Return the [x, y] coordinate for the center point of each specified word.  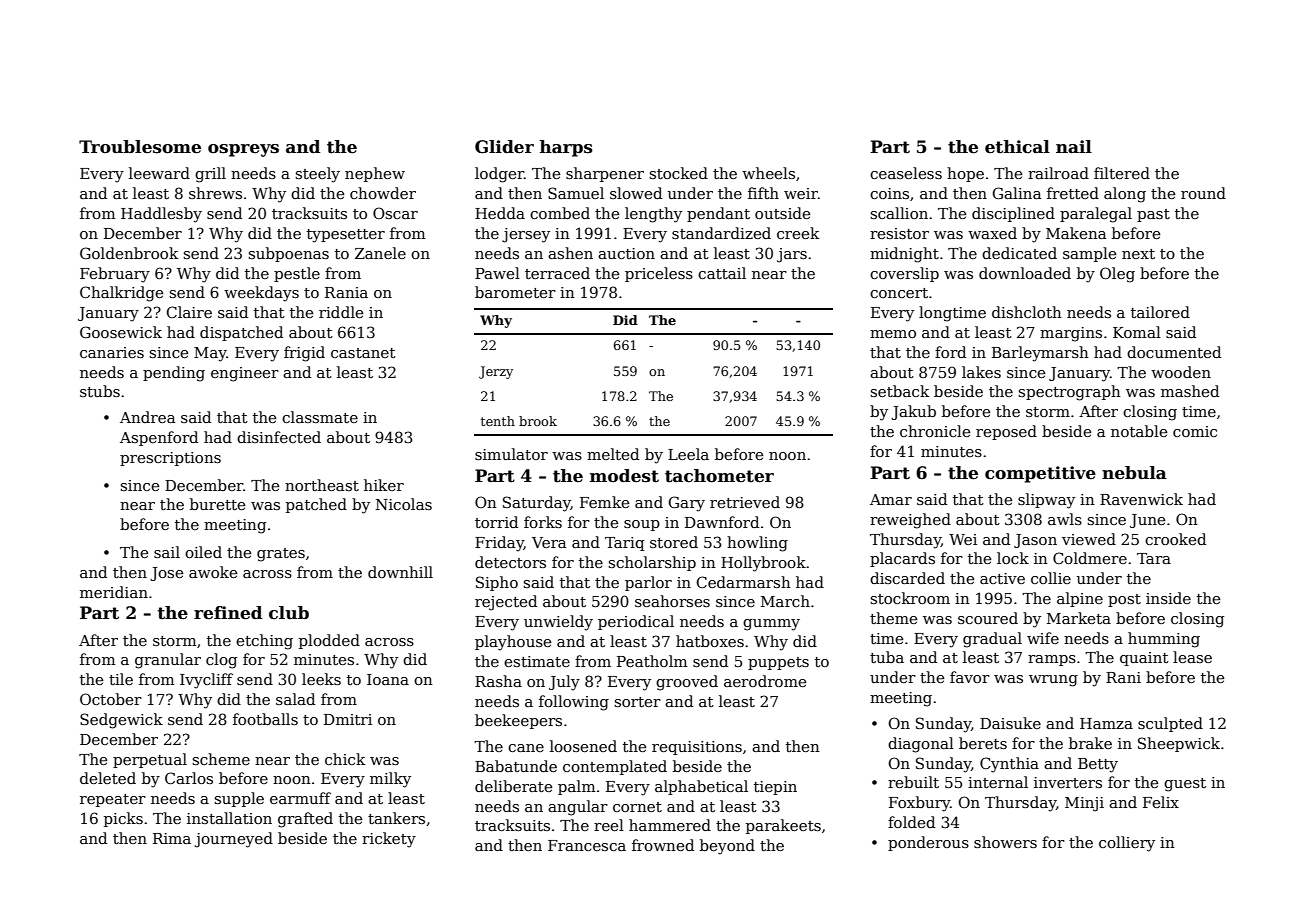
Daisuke [1010, 723]
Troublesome [140, 147]
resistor [899, 233]
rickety [389, 840]
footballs [265, 719]
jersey [526, 235]
